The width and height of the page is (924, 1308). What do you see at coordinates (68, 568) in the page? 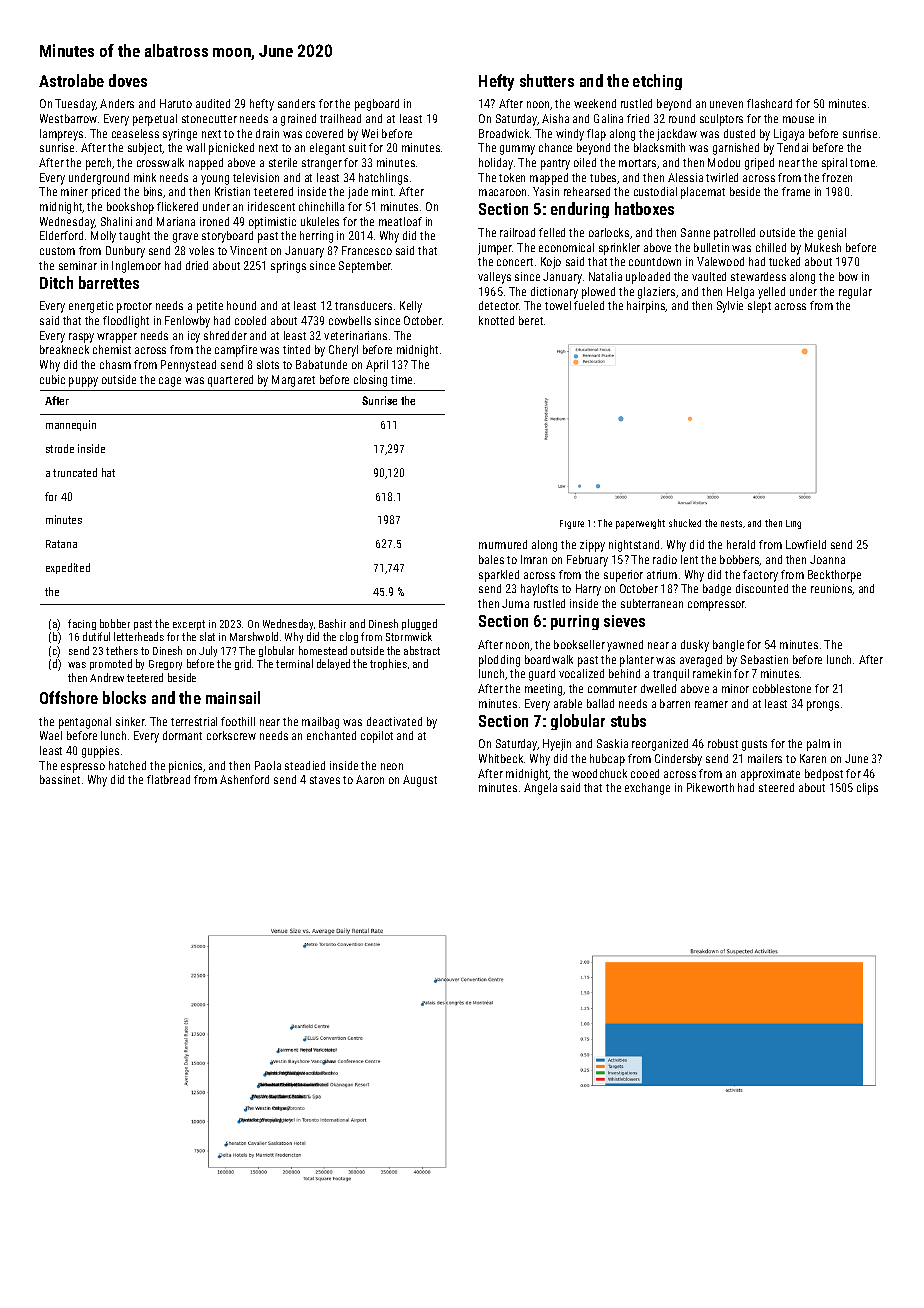
I see `expedited` at bounding box center [68, 568].
